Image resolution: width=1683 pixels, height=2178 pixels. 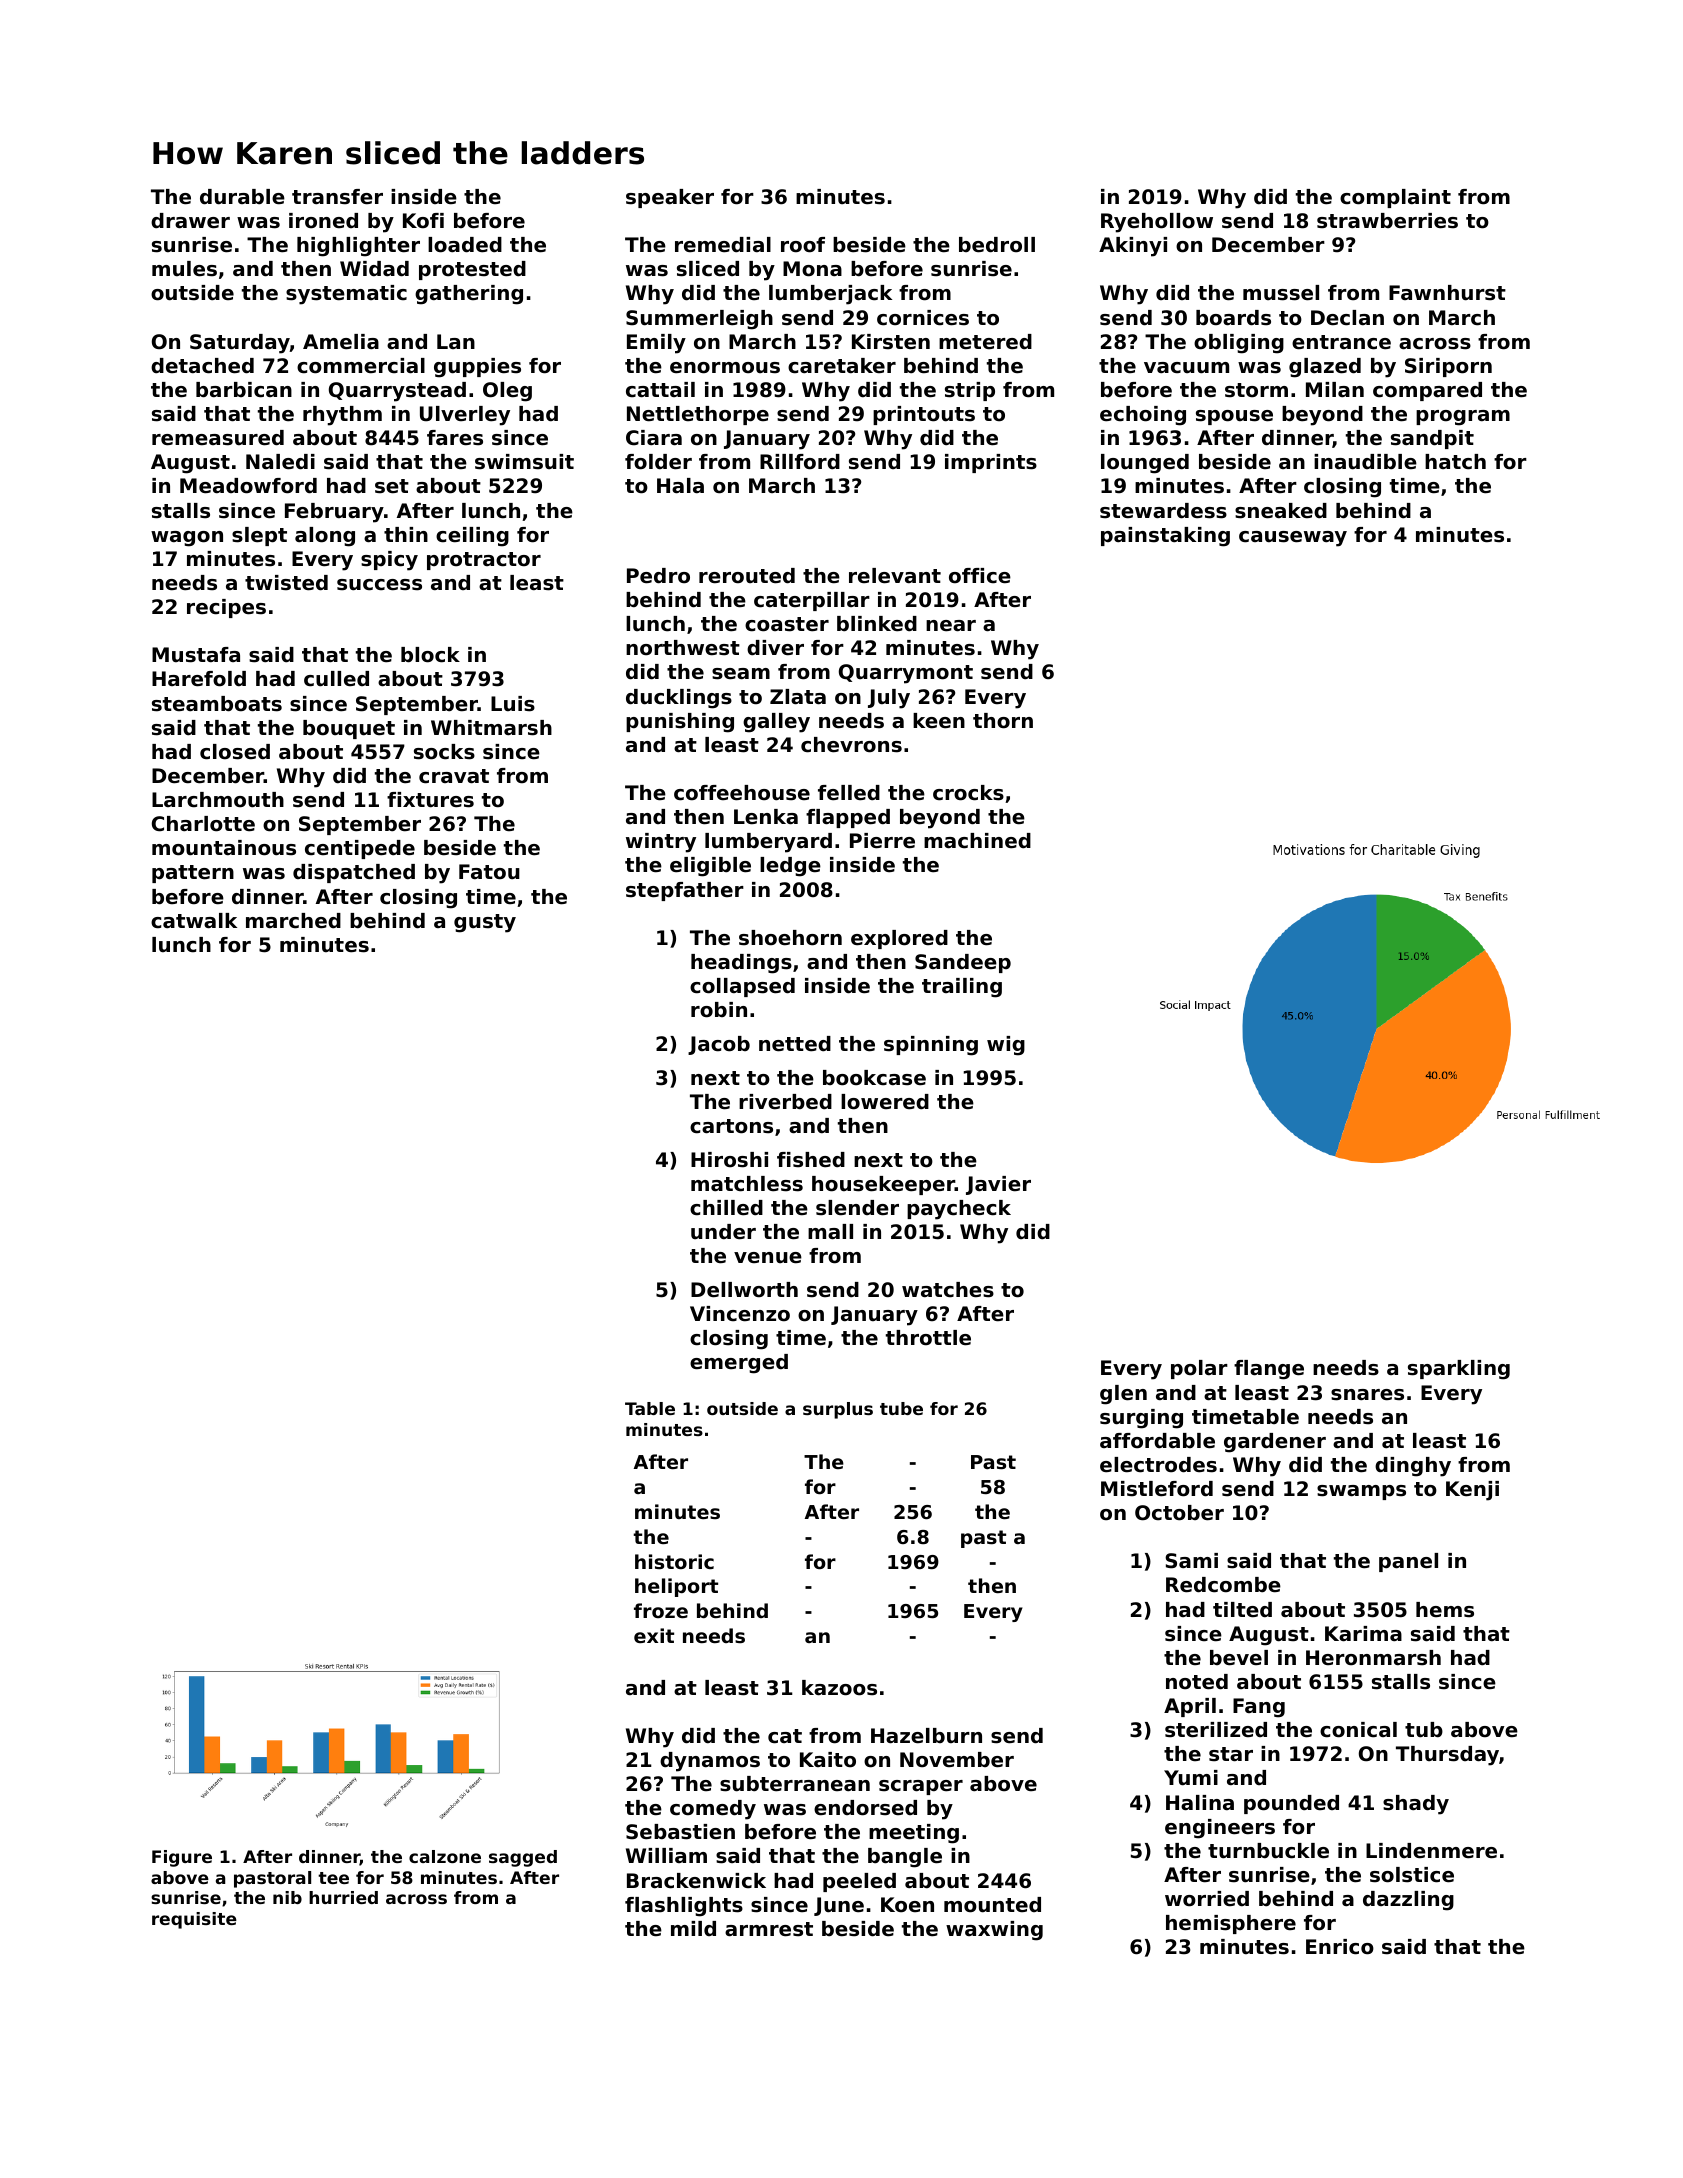 What do you see at coordinates (202, 366) in the image?
I see `detached` at bounding box center [202, 366].
